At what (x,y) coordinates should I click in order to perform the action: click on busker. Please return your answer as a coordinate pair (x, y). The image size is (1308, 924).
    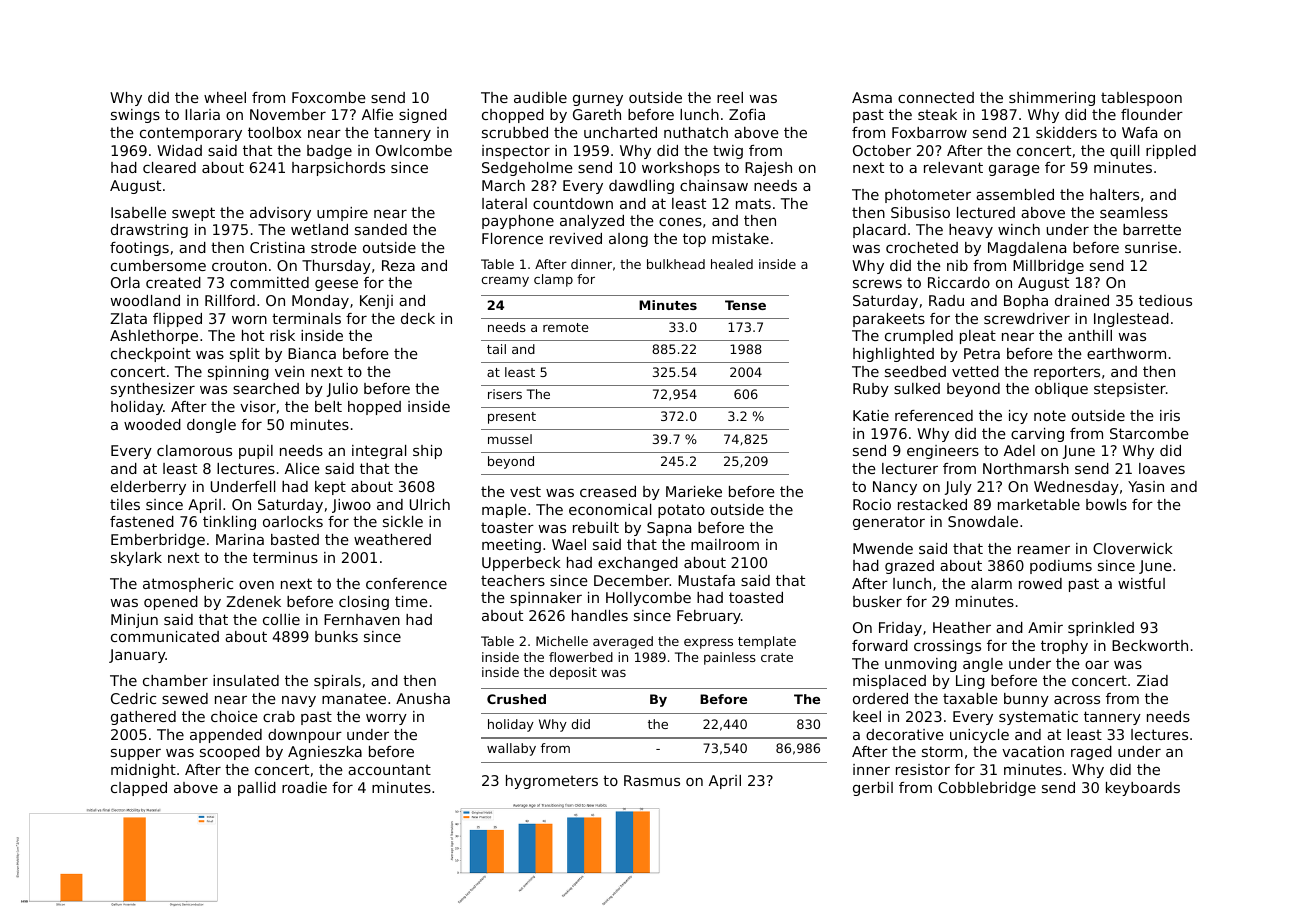
    Looking at the image, I should click on (877, 601).
